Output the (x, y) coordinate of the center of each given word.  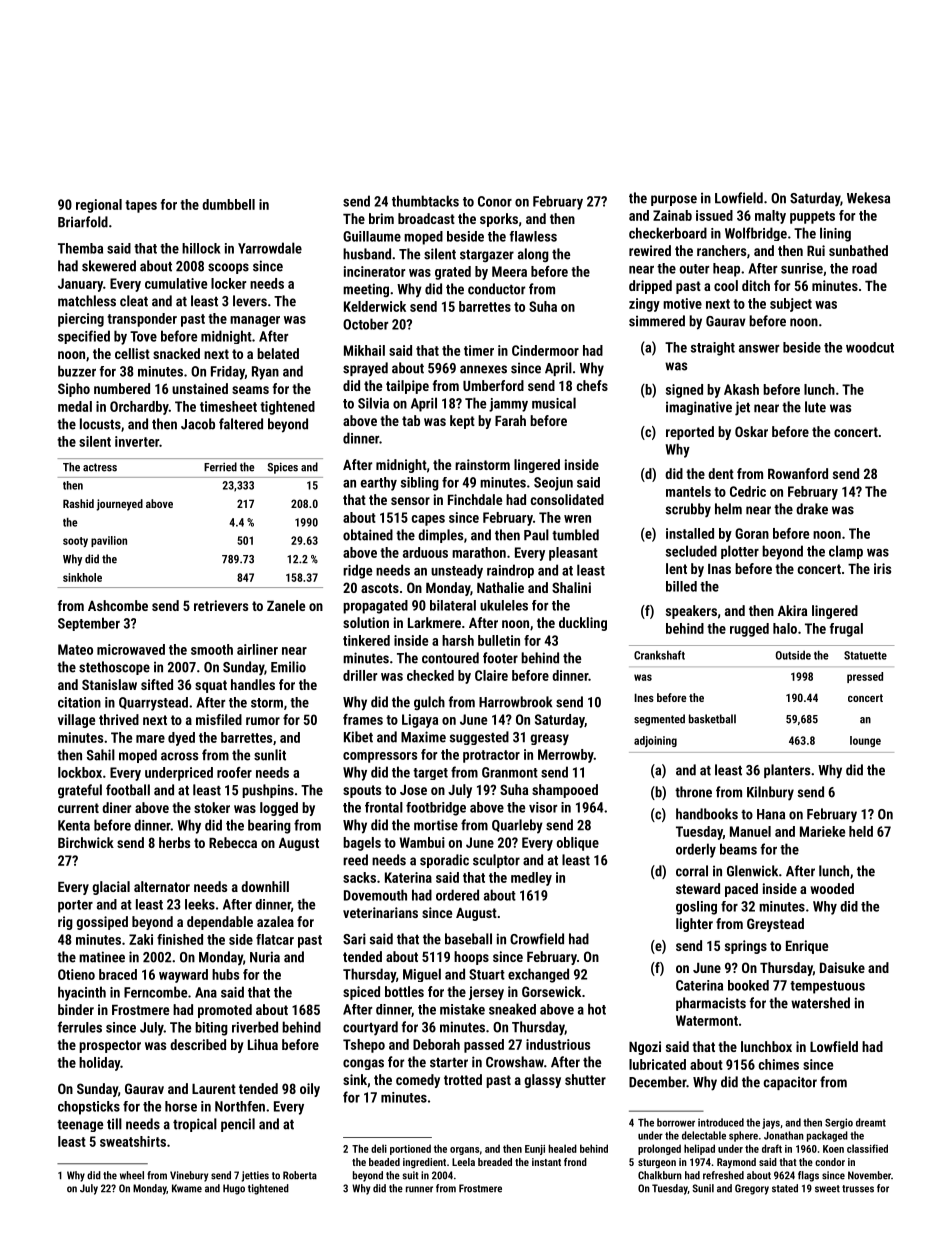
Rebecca (233, 842)
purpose (674, 200)
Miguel (422, 975)
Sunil (703, 1188)
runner (419, 1189)
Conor (495, 201)
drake (812, 509)
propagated (375, 607)
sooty (75, 542)
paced (741, 890)
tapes (141, 206)
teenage (80, 1126)
